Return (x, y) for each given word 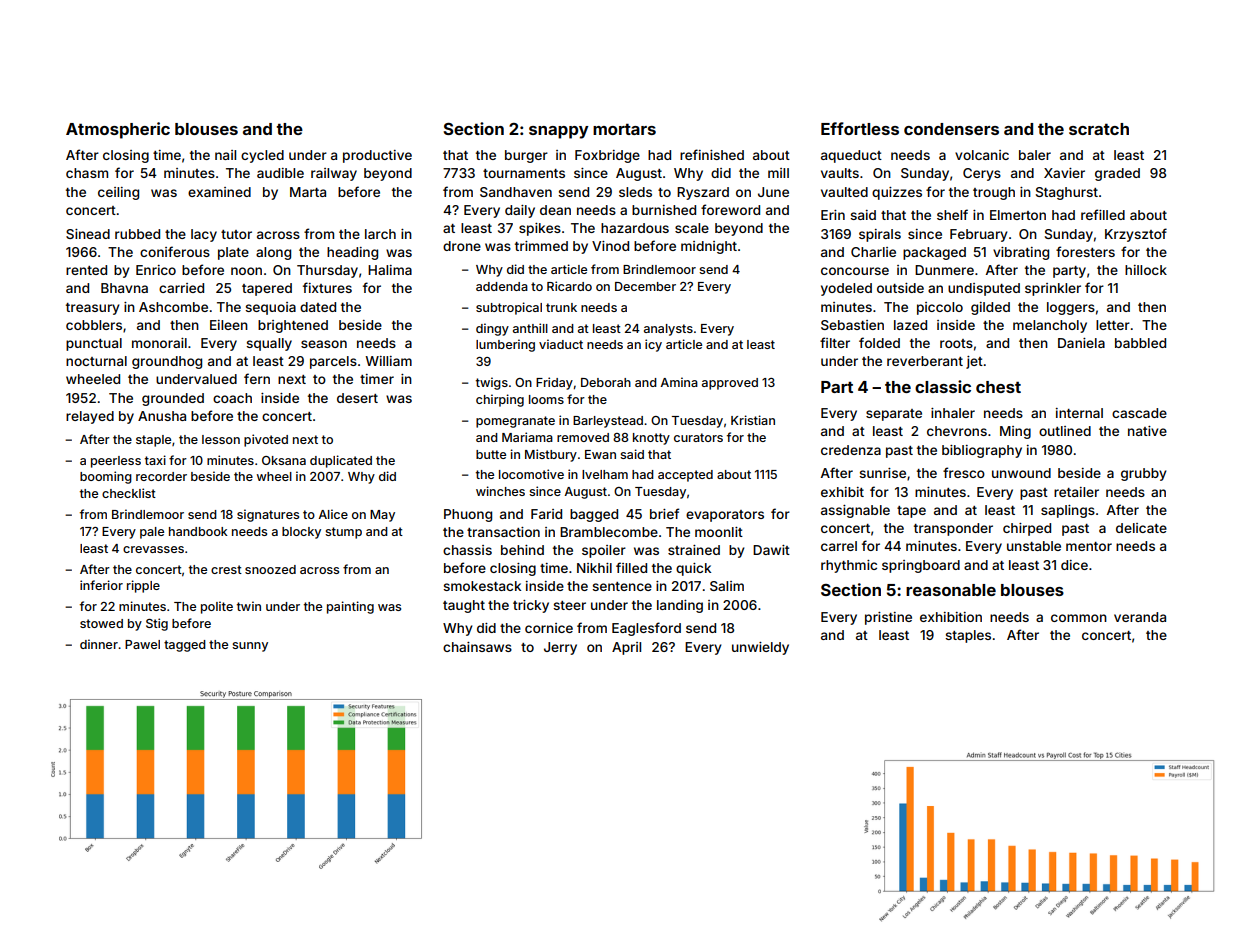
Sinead (88, 234)
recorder (161, 476)
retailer (1076, 492)
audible (280, 173)
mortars (624, 129)
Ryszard (703, 193)
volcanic (982, 155)
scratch (1099, 129)
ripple (143, 586)
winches (500, 491)
